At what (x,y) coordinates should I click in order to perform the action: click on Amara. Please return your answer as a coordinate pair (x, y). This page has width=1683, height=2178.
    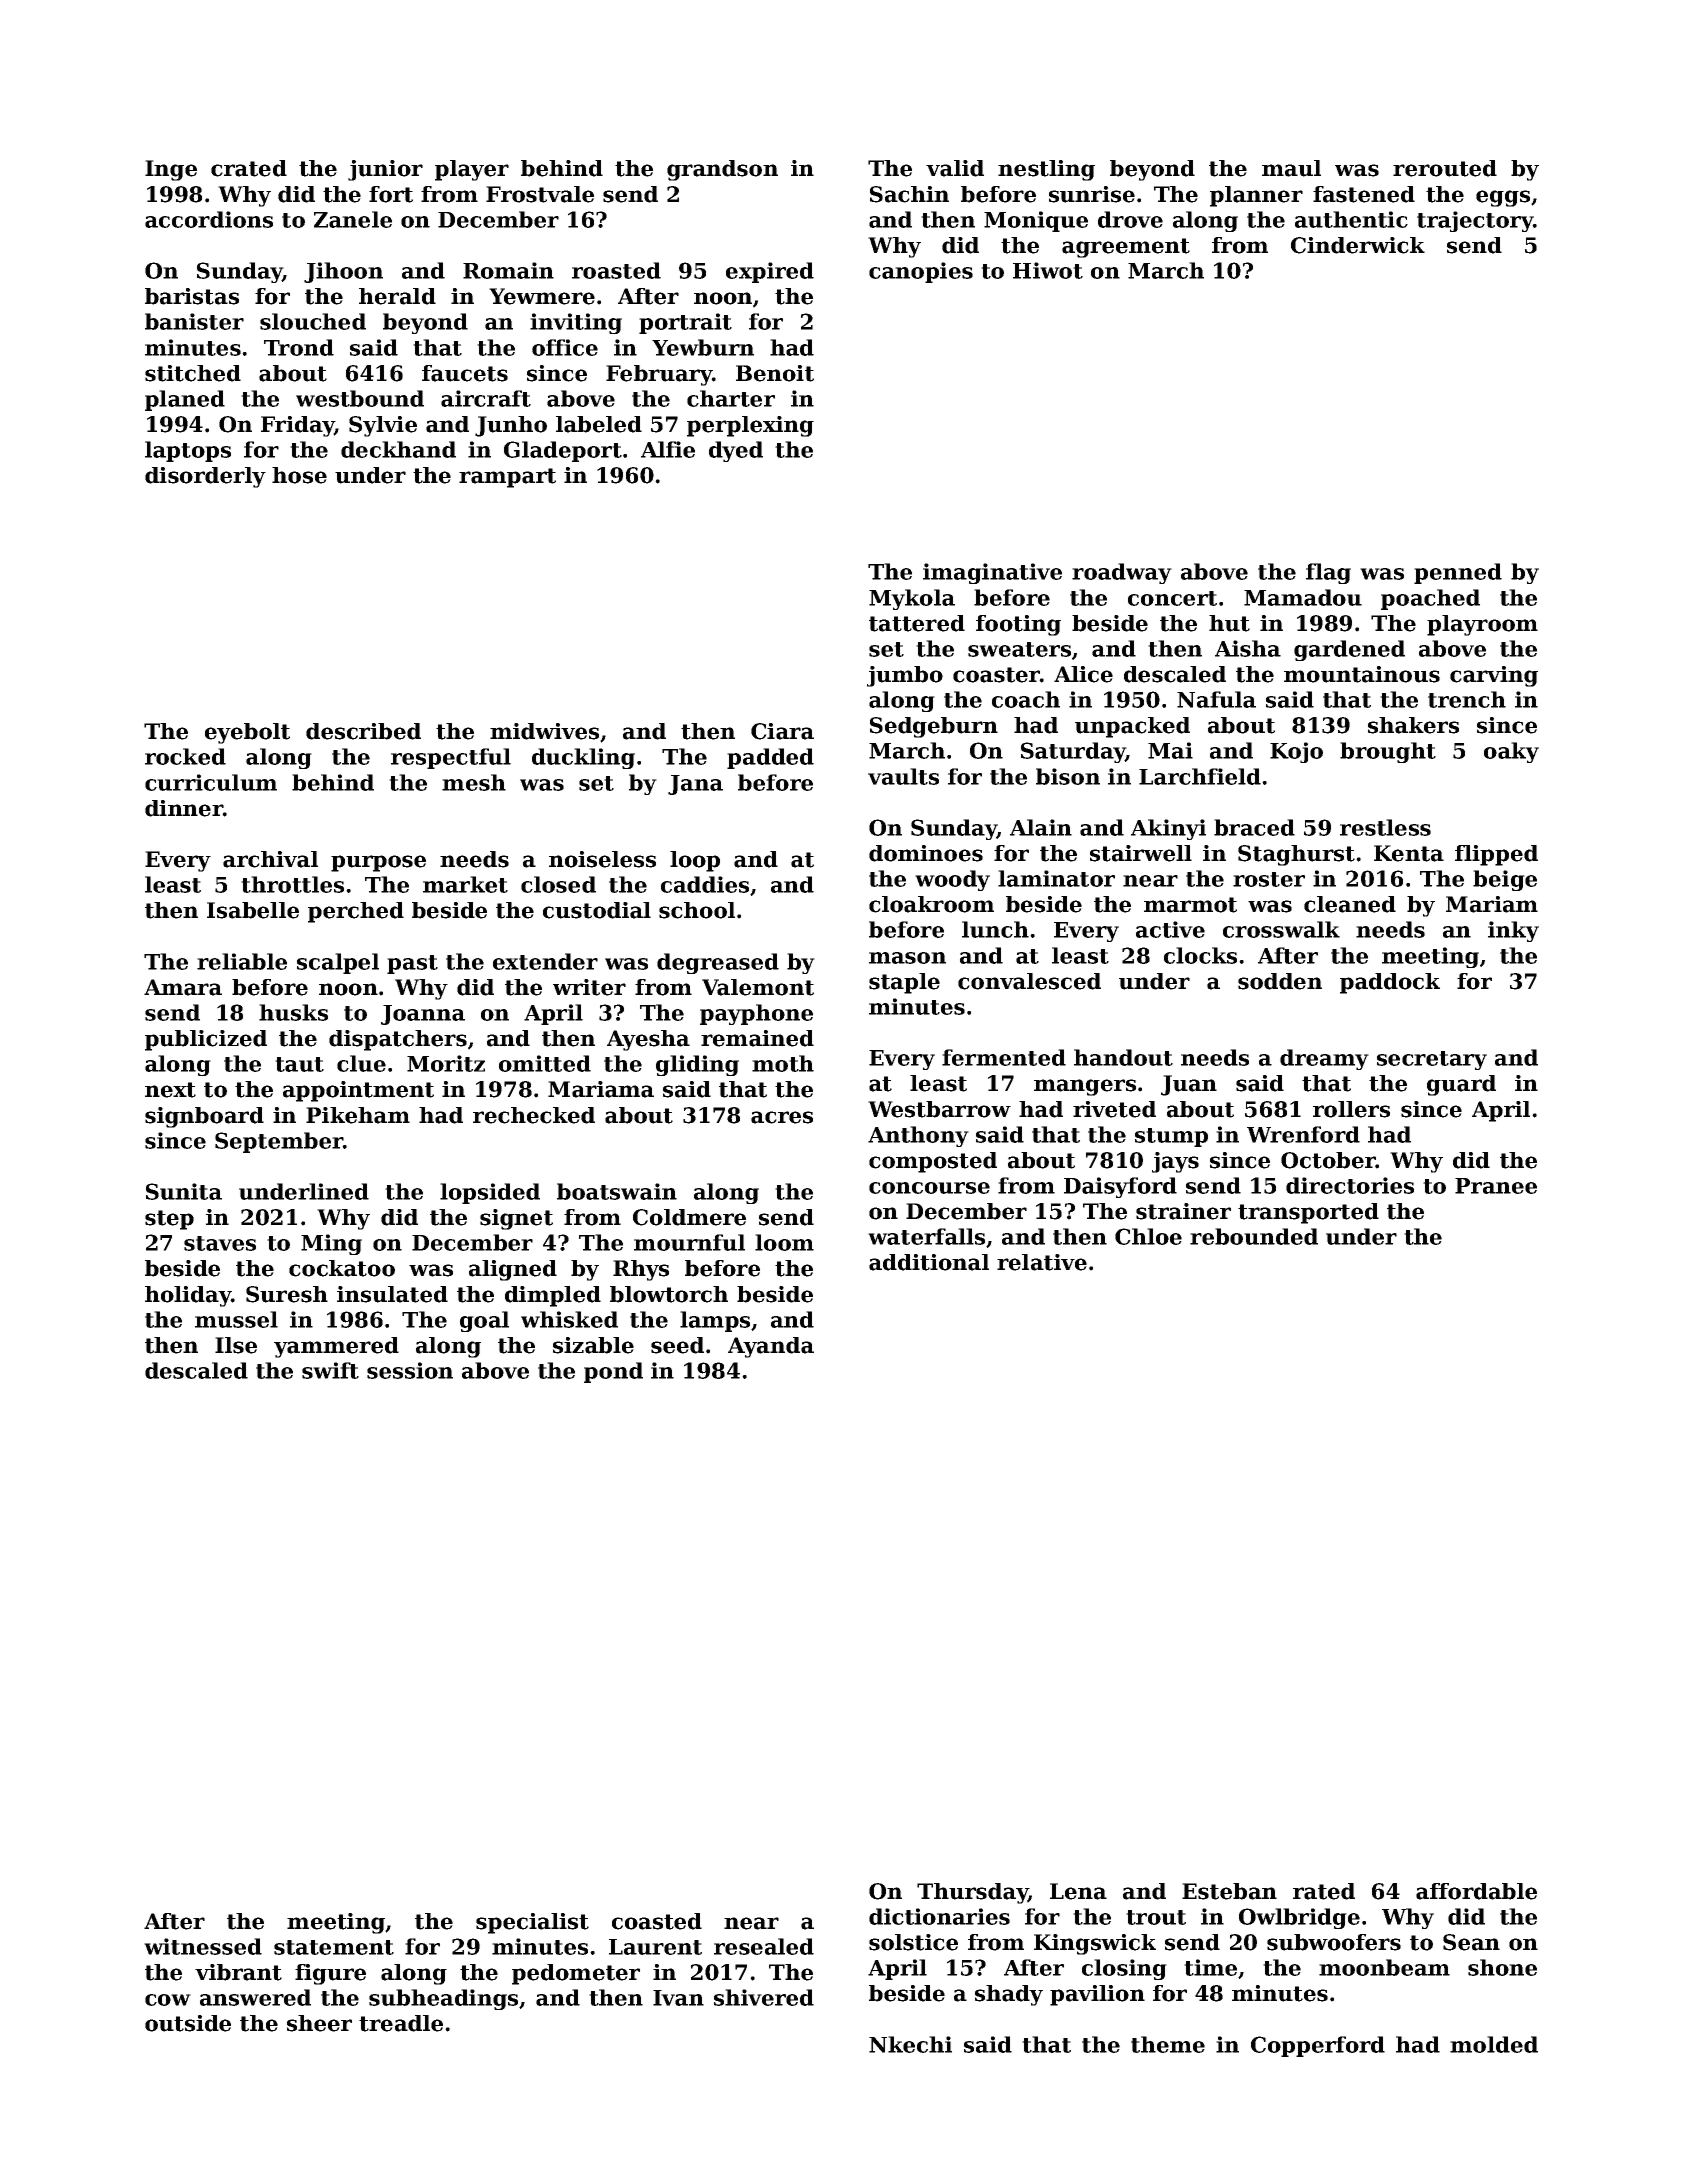
    Looking at the image, I should click on (183, 987).
